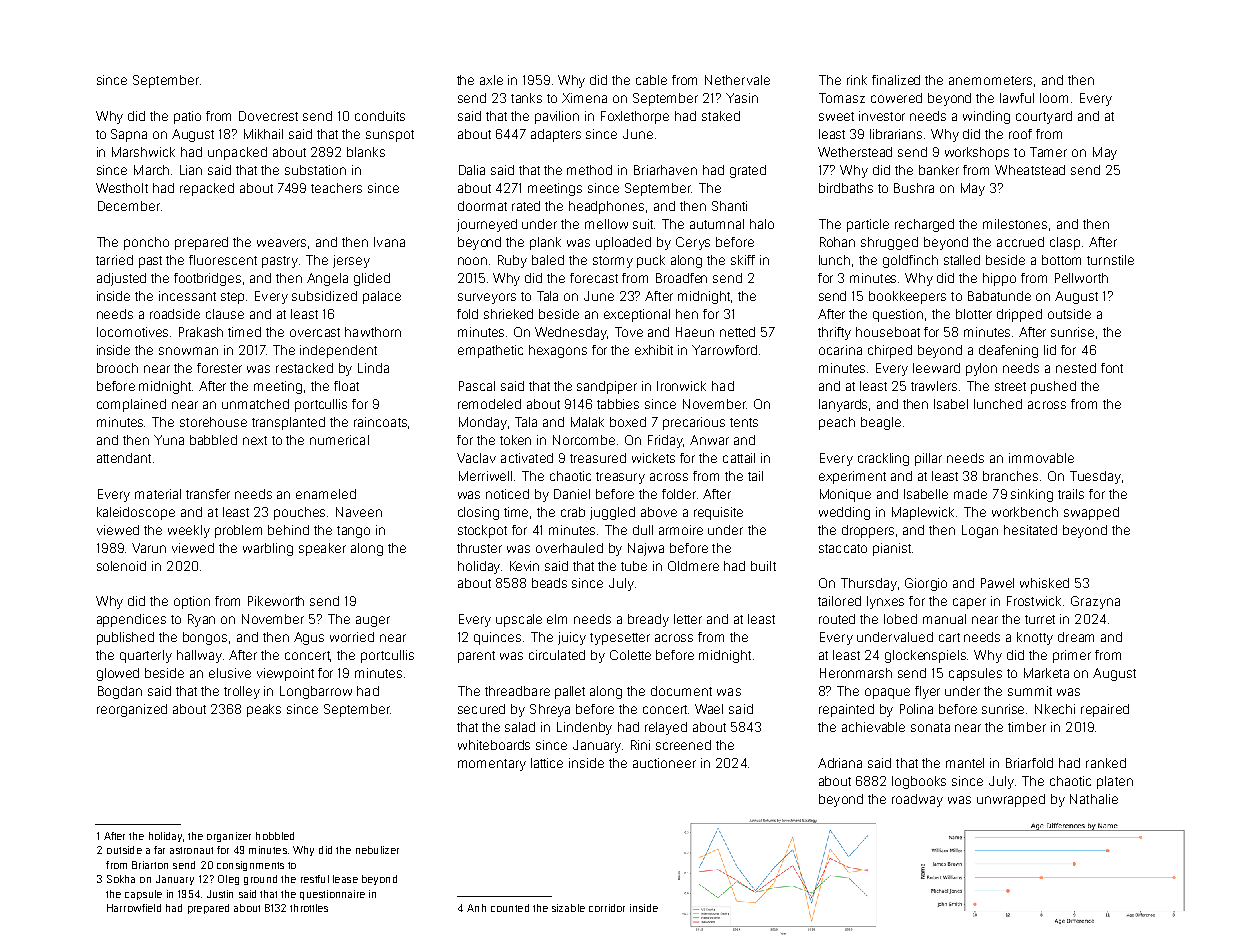  Describe the element at coordinates (643, 224) in the screenshot. I see `suit` at that location.
